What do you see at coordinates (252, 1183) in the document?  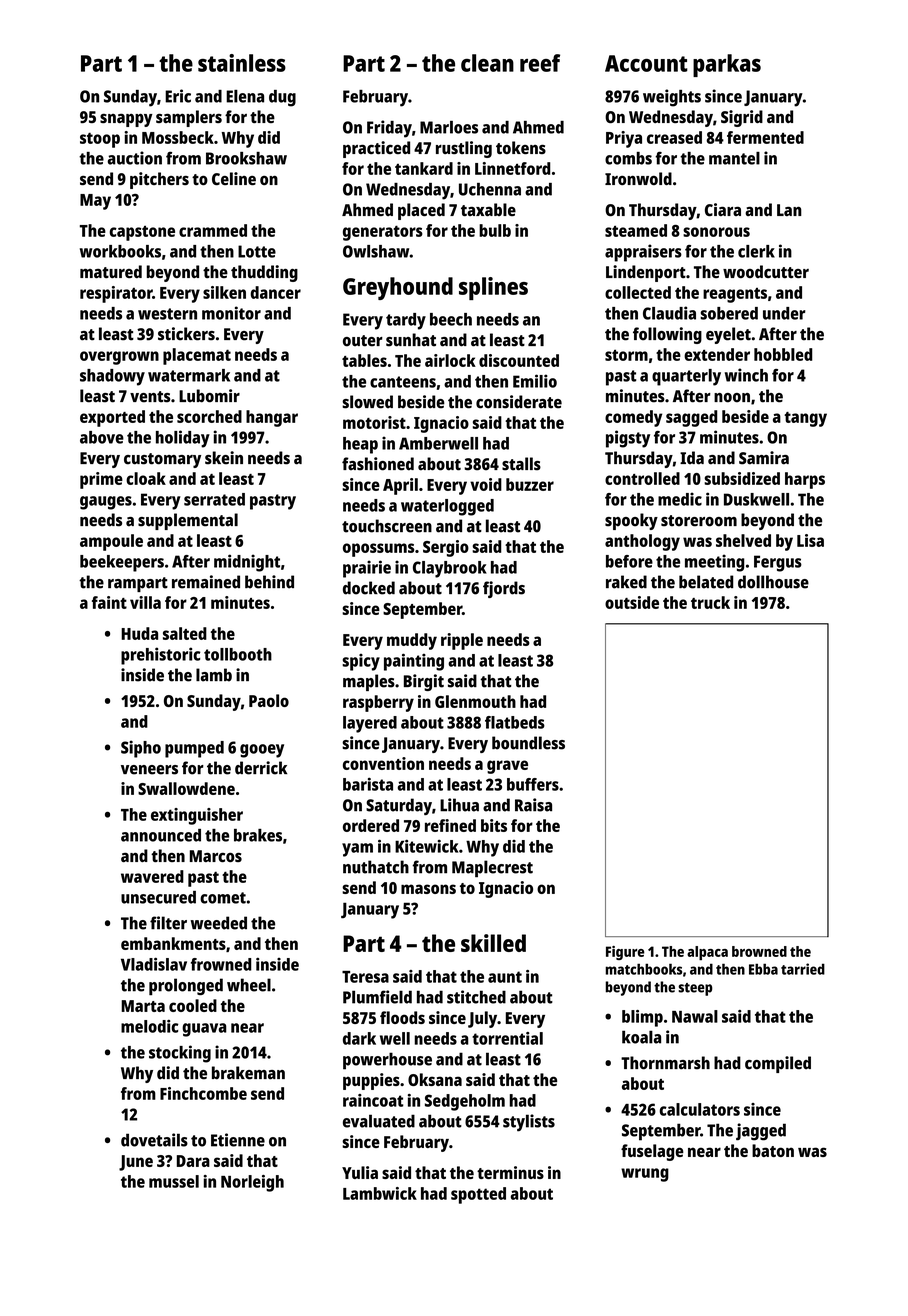 I see `Norleigh` at bounding box center [252, 1183].
